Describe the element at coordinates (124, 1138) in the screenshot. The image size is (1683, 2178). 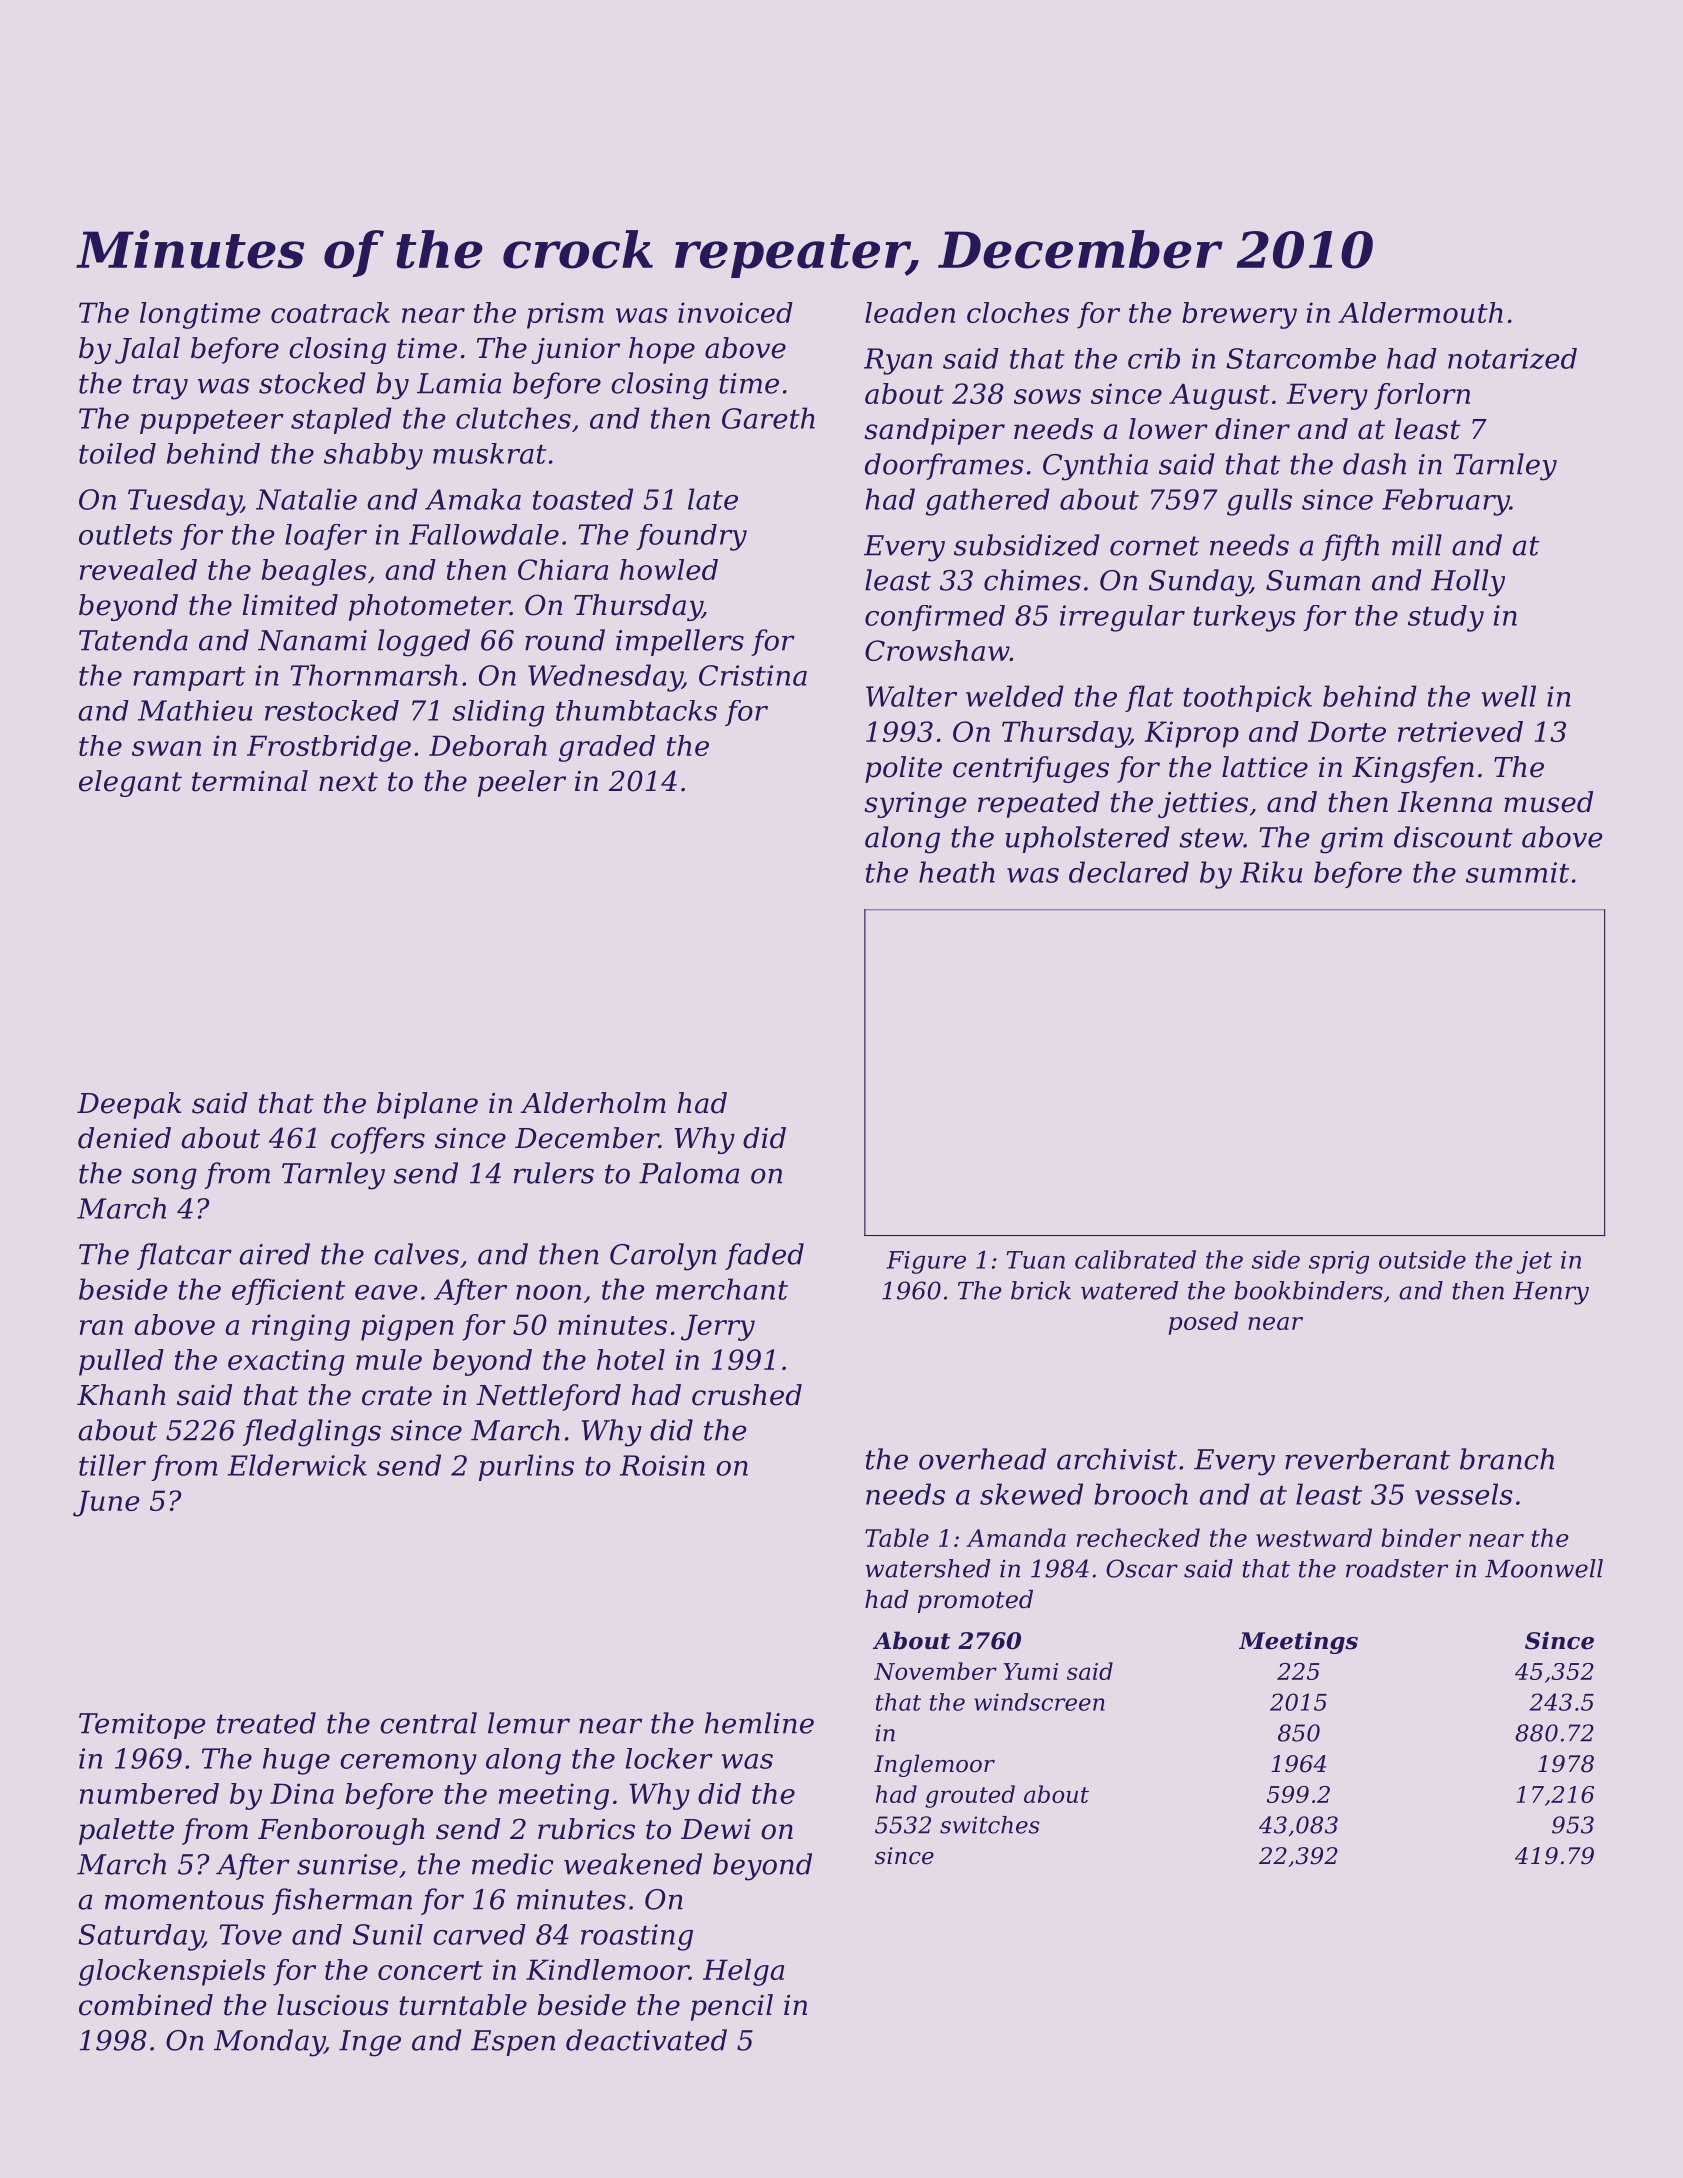
I see `denied` at that location.
